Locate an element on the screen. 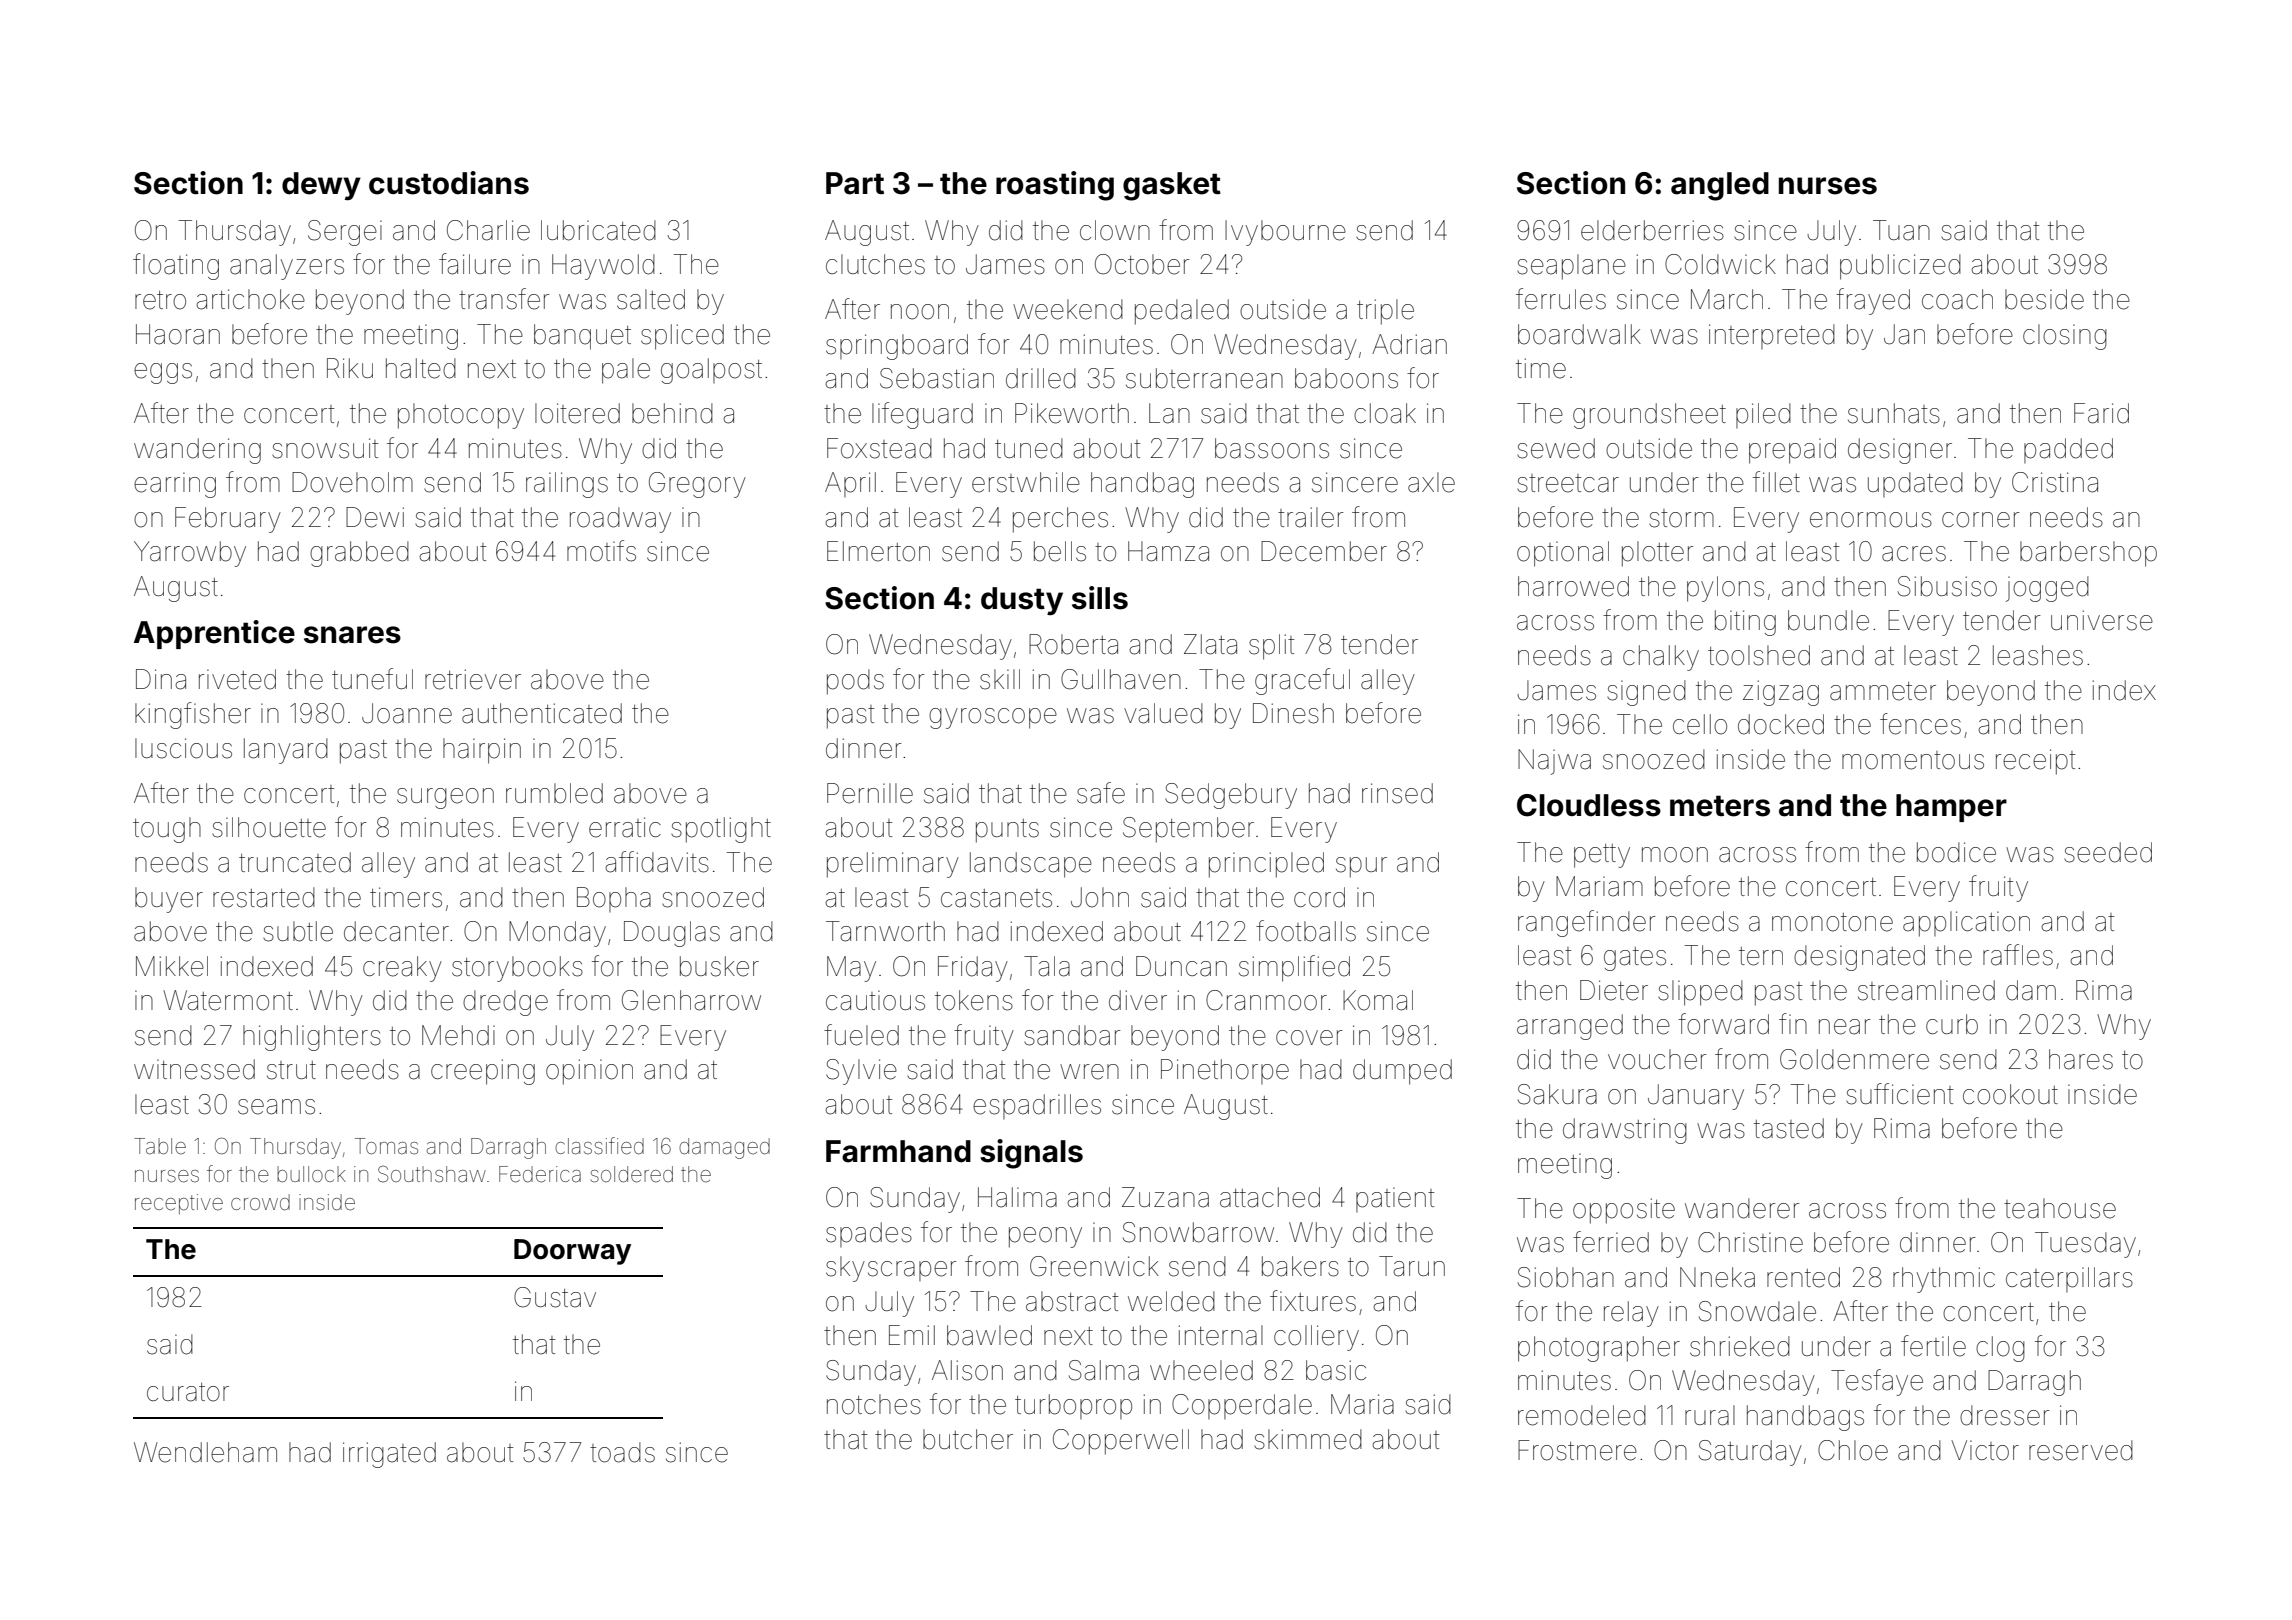  Part is located at coordinates (855, 183).
